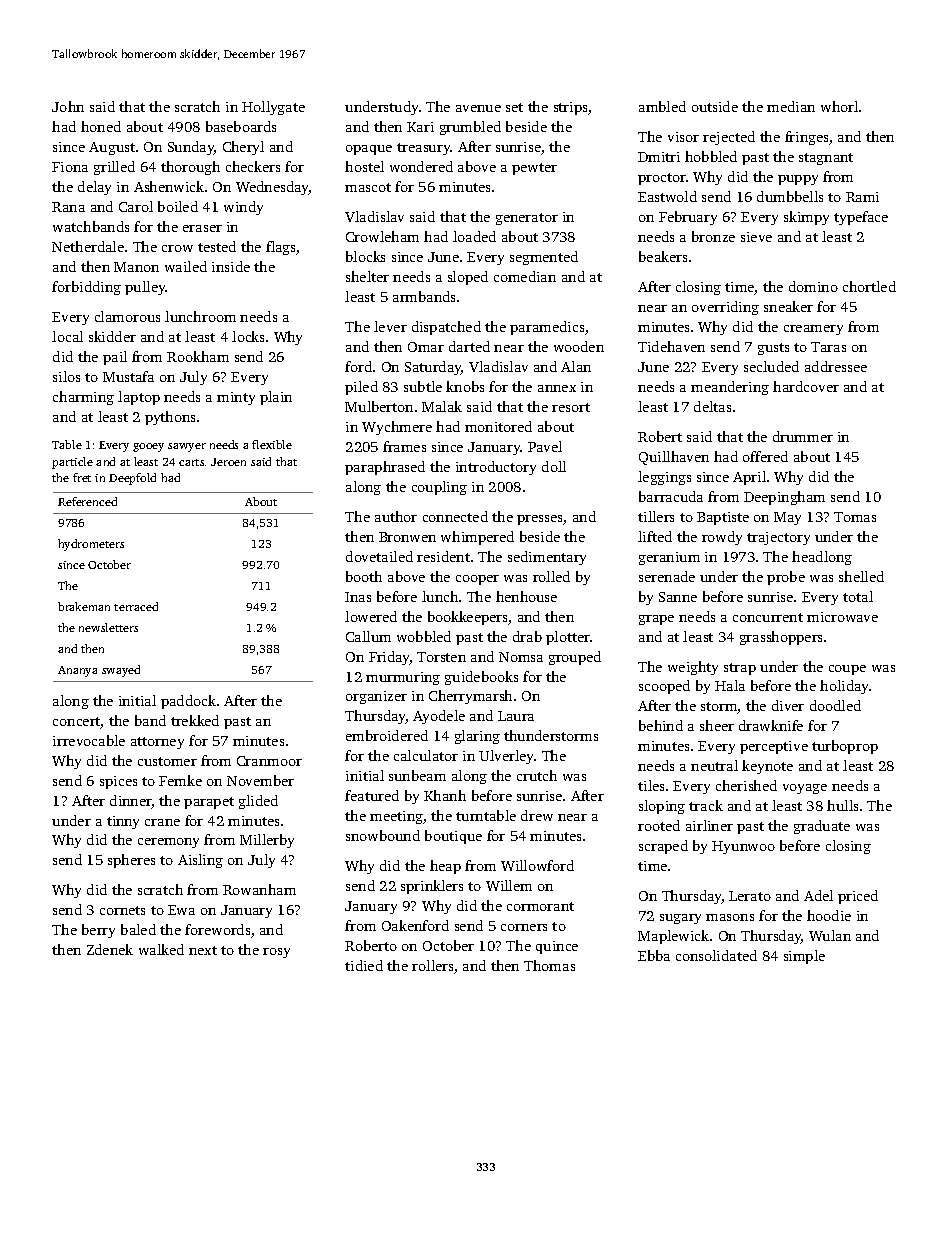 The height and width of the screenshot is (1233, 952). What do you see at coordinates (94, 188) in the screenshot?
I see `delay` at bounding box center [94, 188].
